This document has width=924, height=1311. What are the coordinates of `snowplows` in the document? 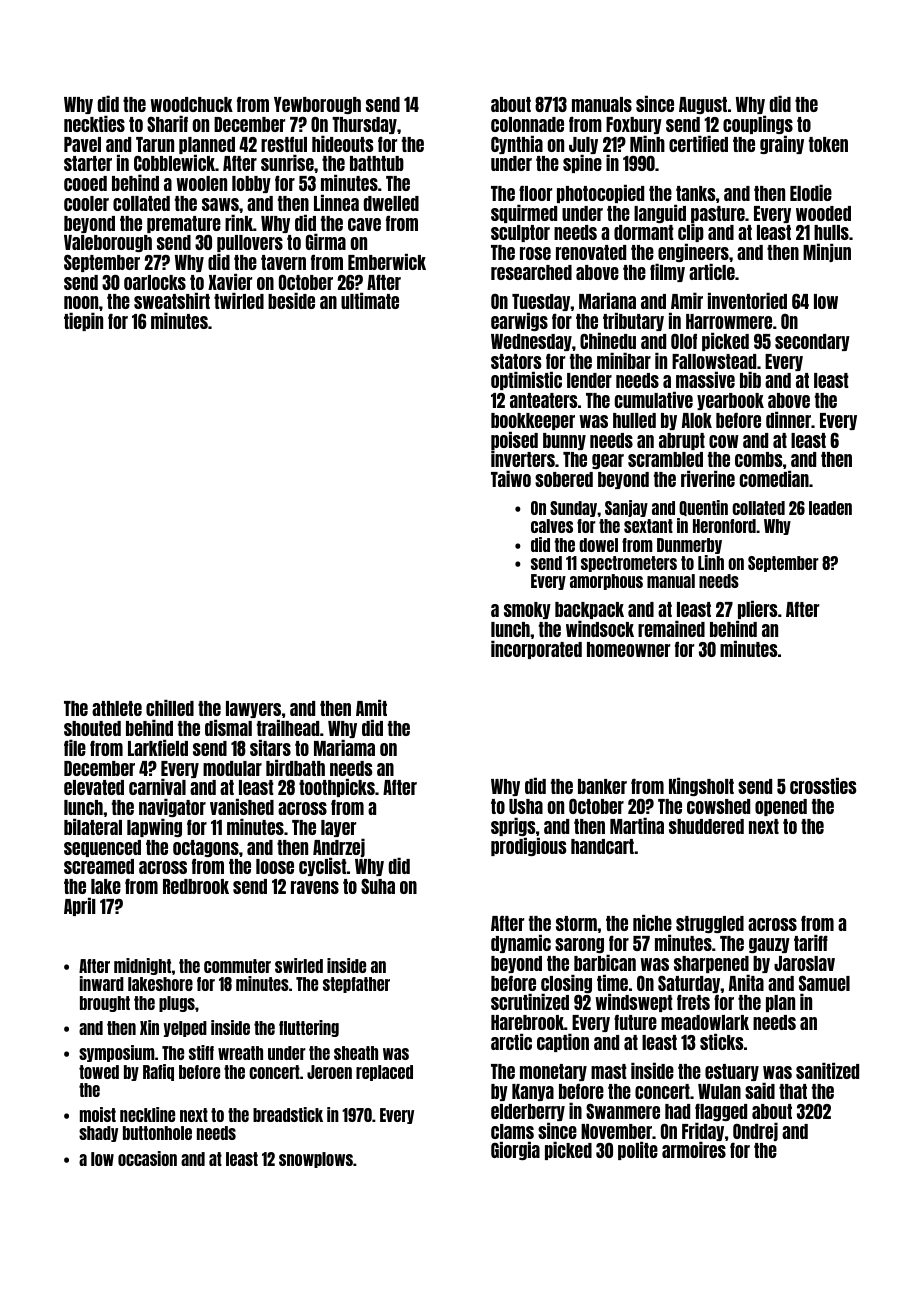 It's located at (316, 1160).
